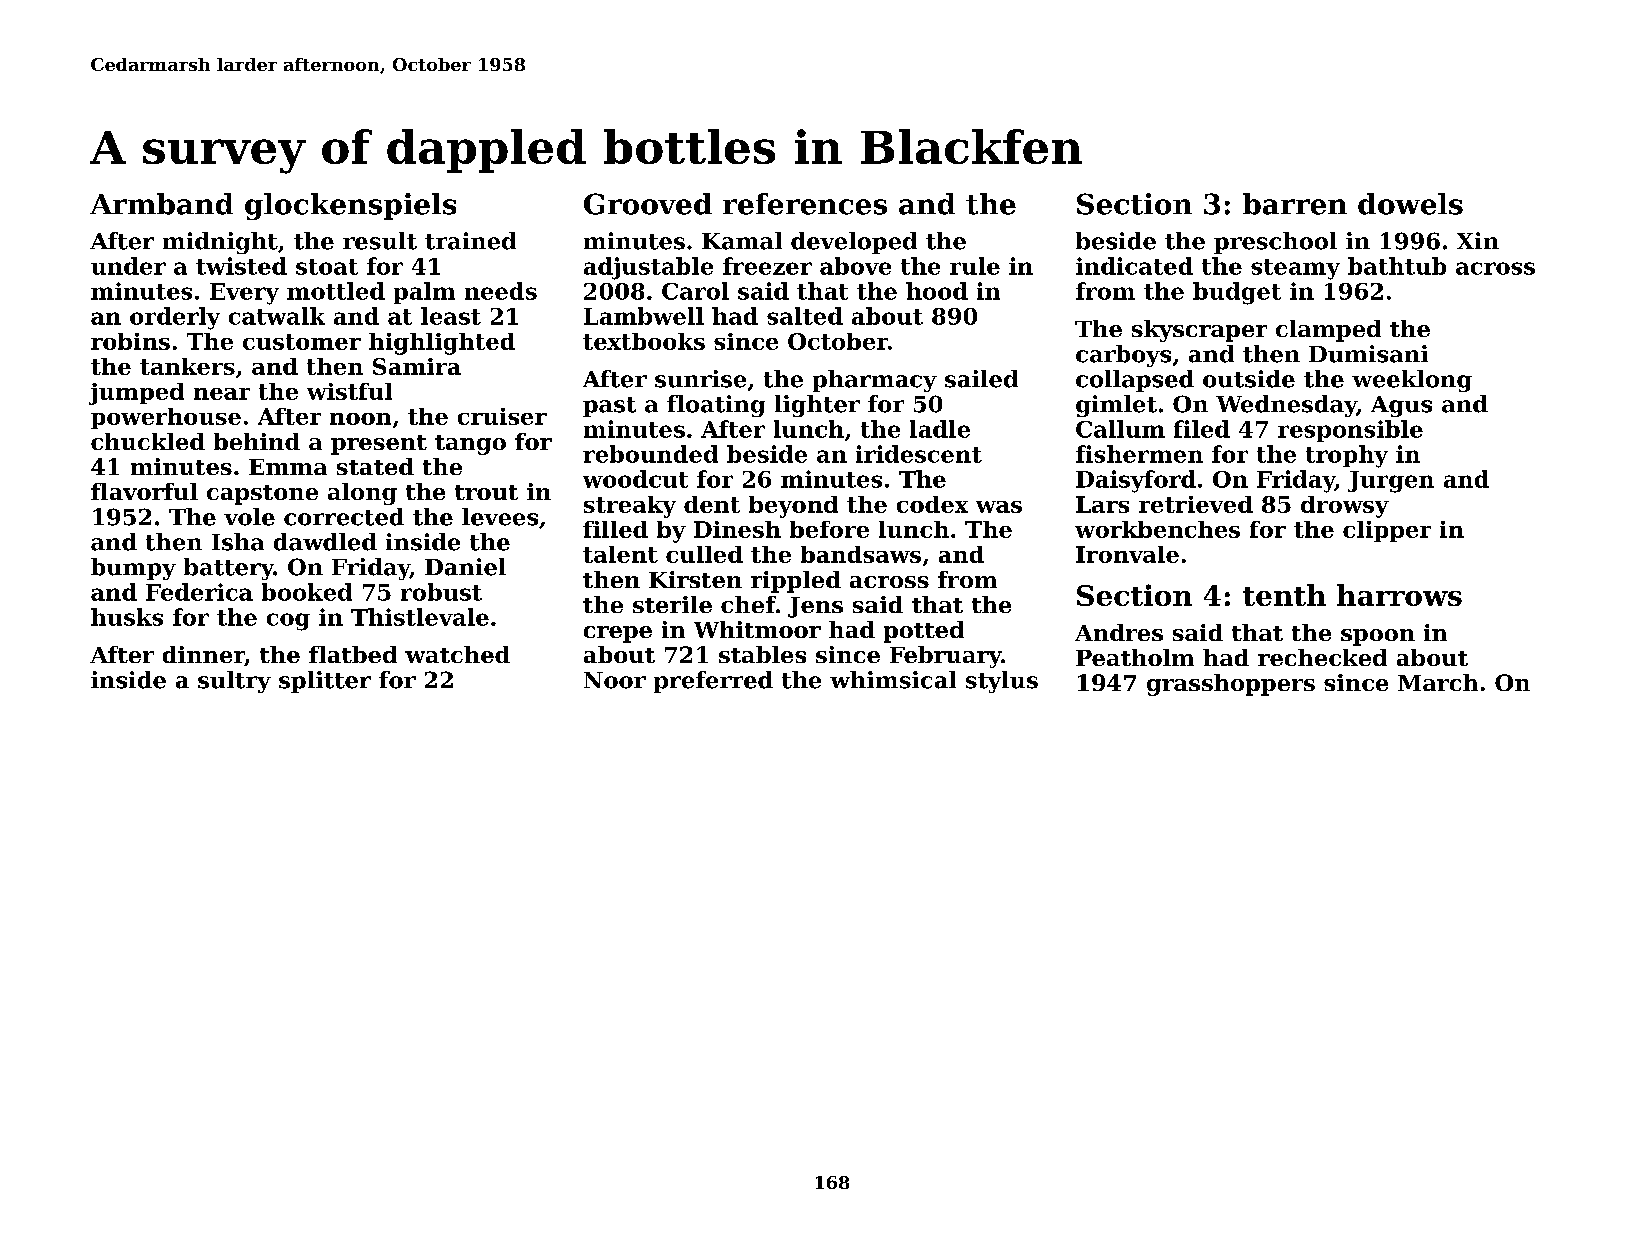  What do you see at coordinates (1139, 454) in the screenshot?
I see `fishermen` at bounding box center [1139, 454].
